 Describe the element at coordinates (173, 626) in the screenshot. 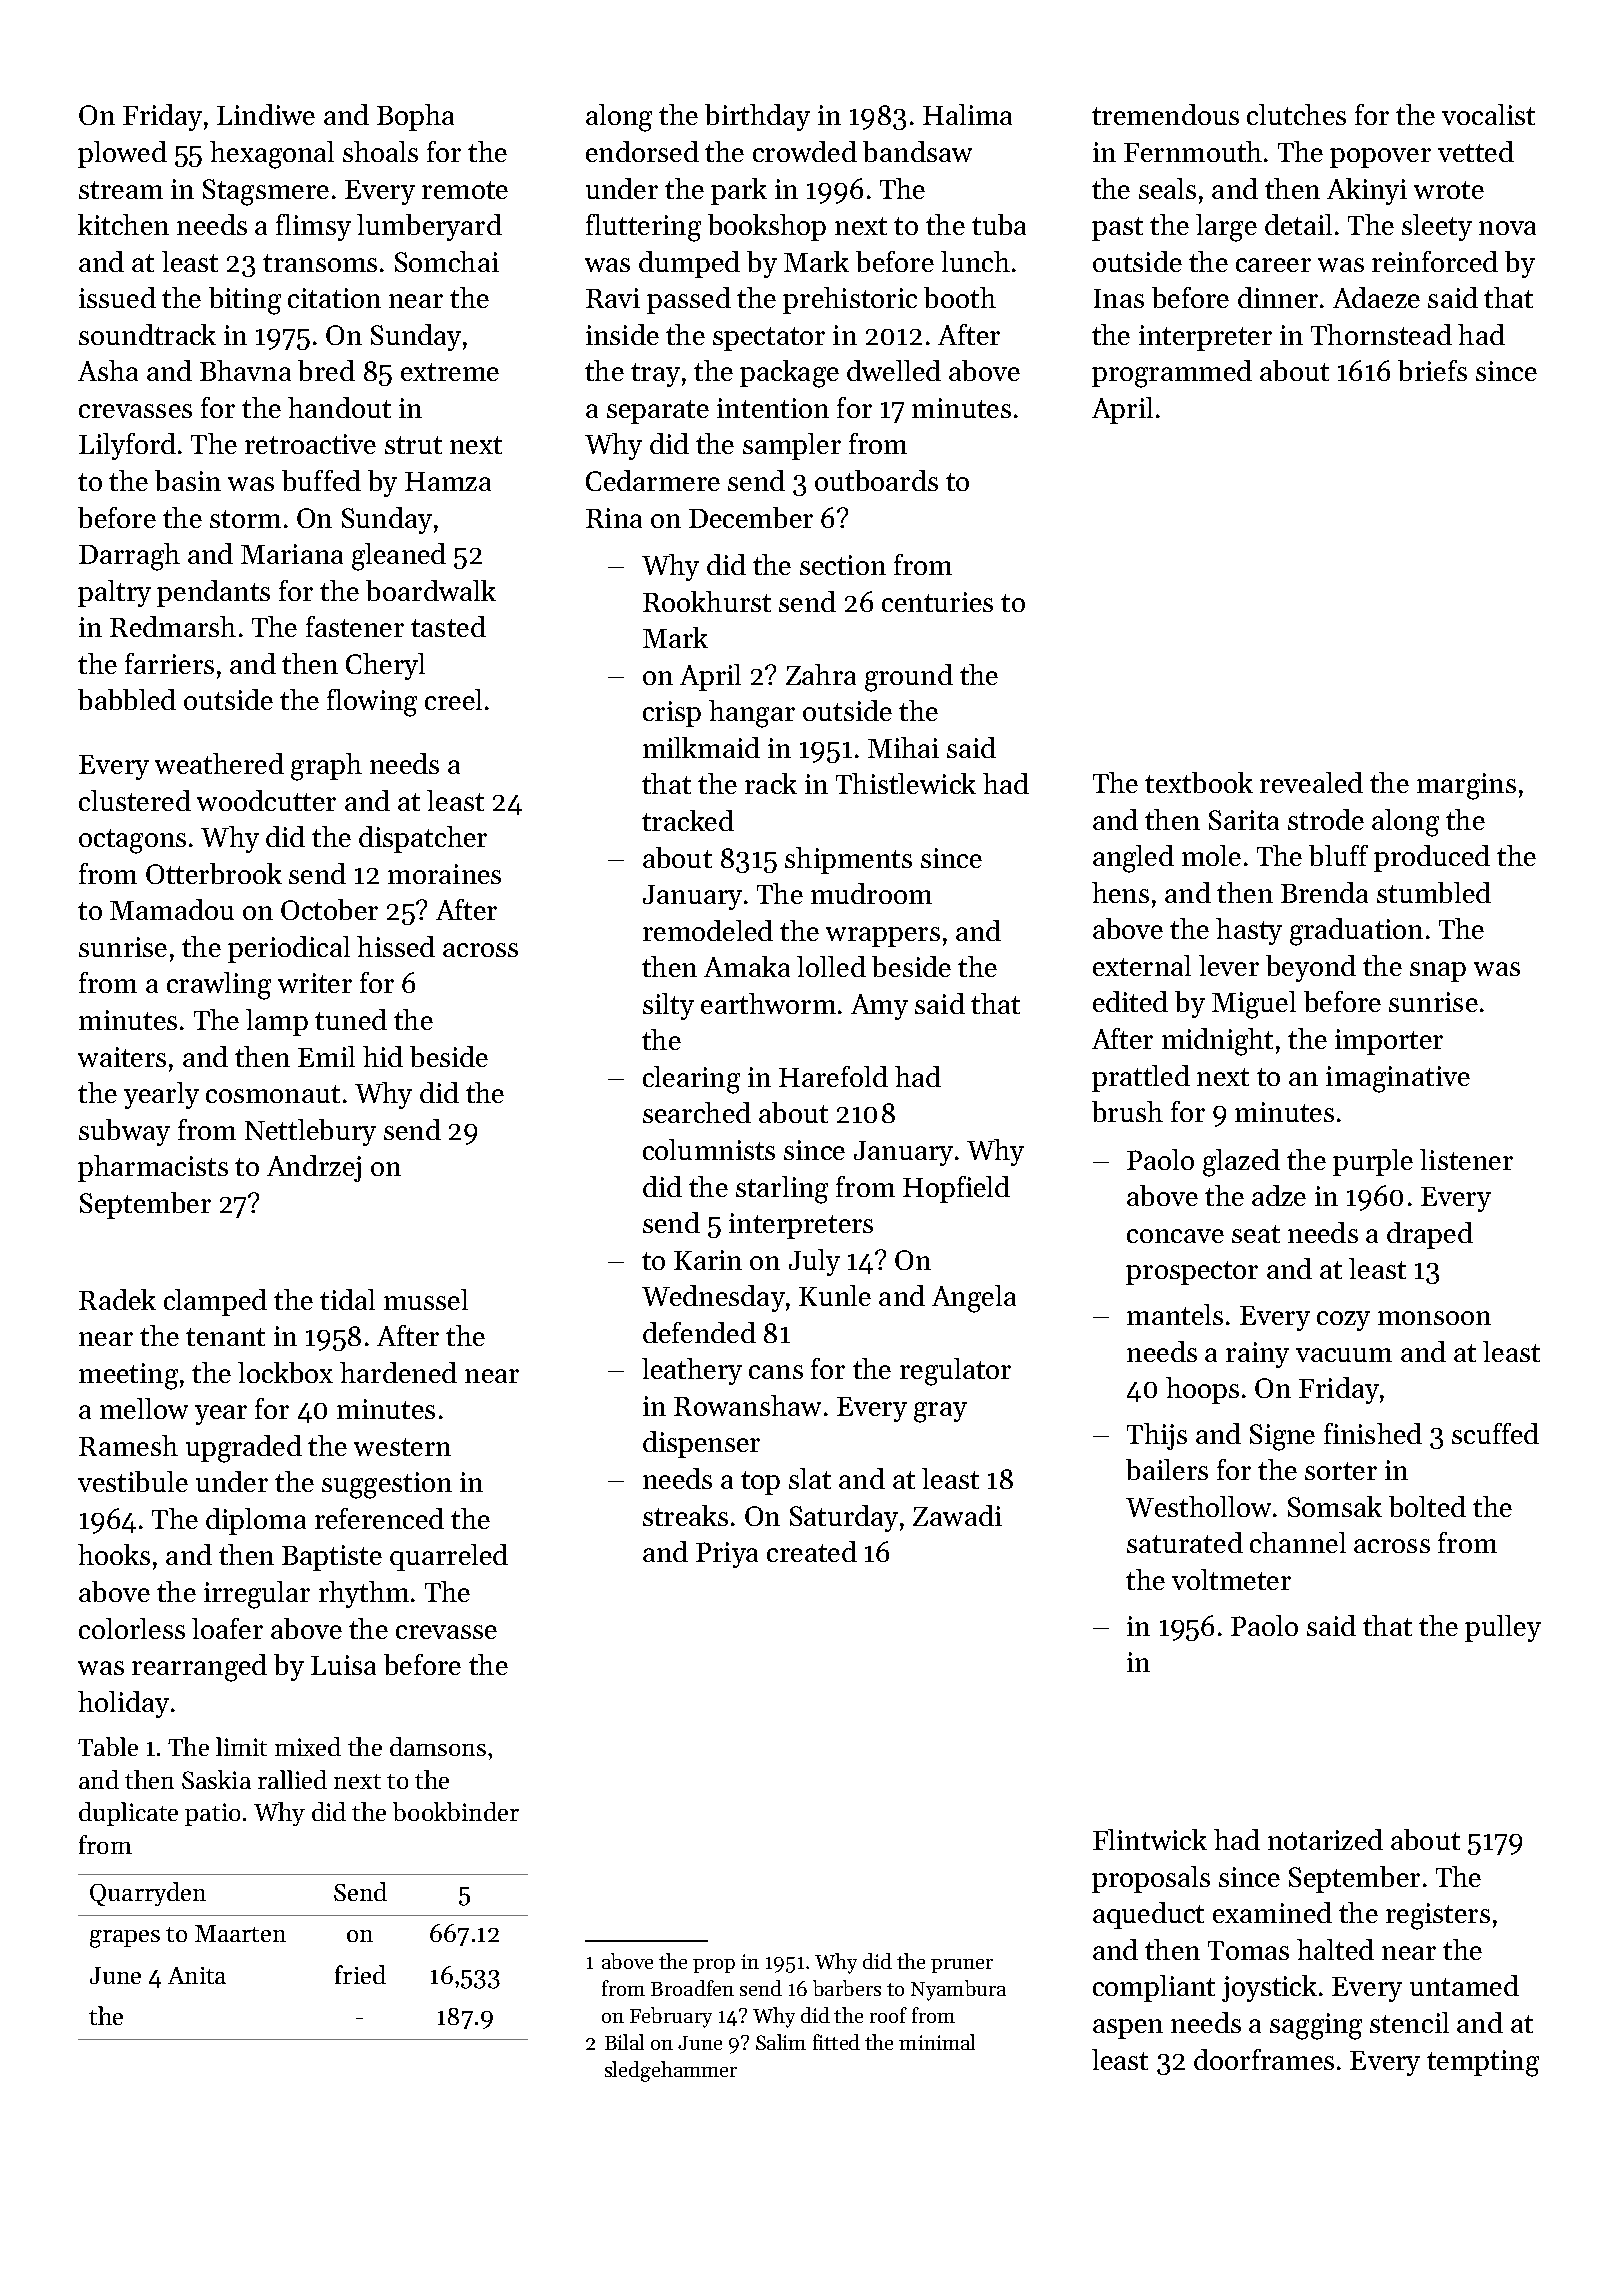

I see `Redmarsh` at that location.
